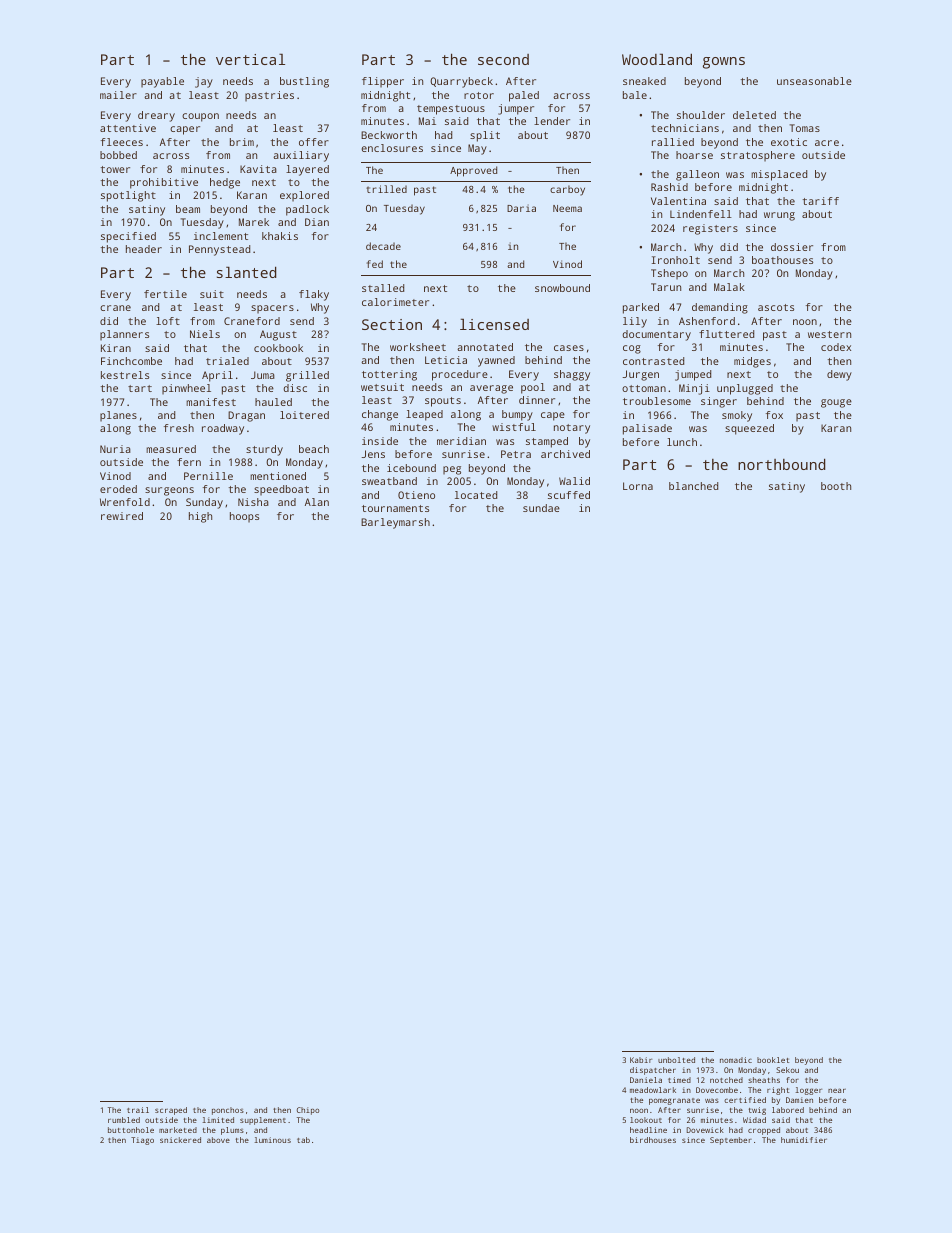  I want to click on paled, so click(524, 96).
